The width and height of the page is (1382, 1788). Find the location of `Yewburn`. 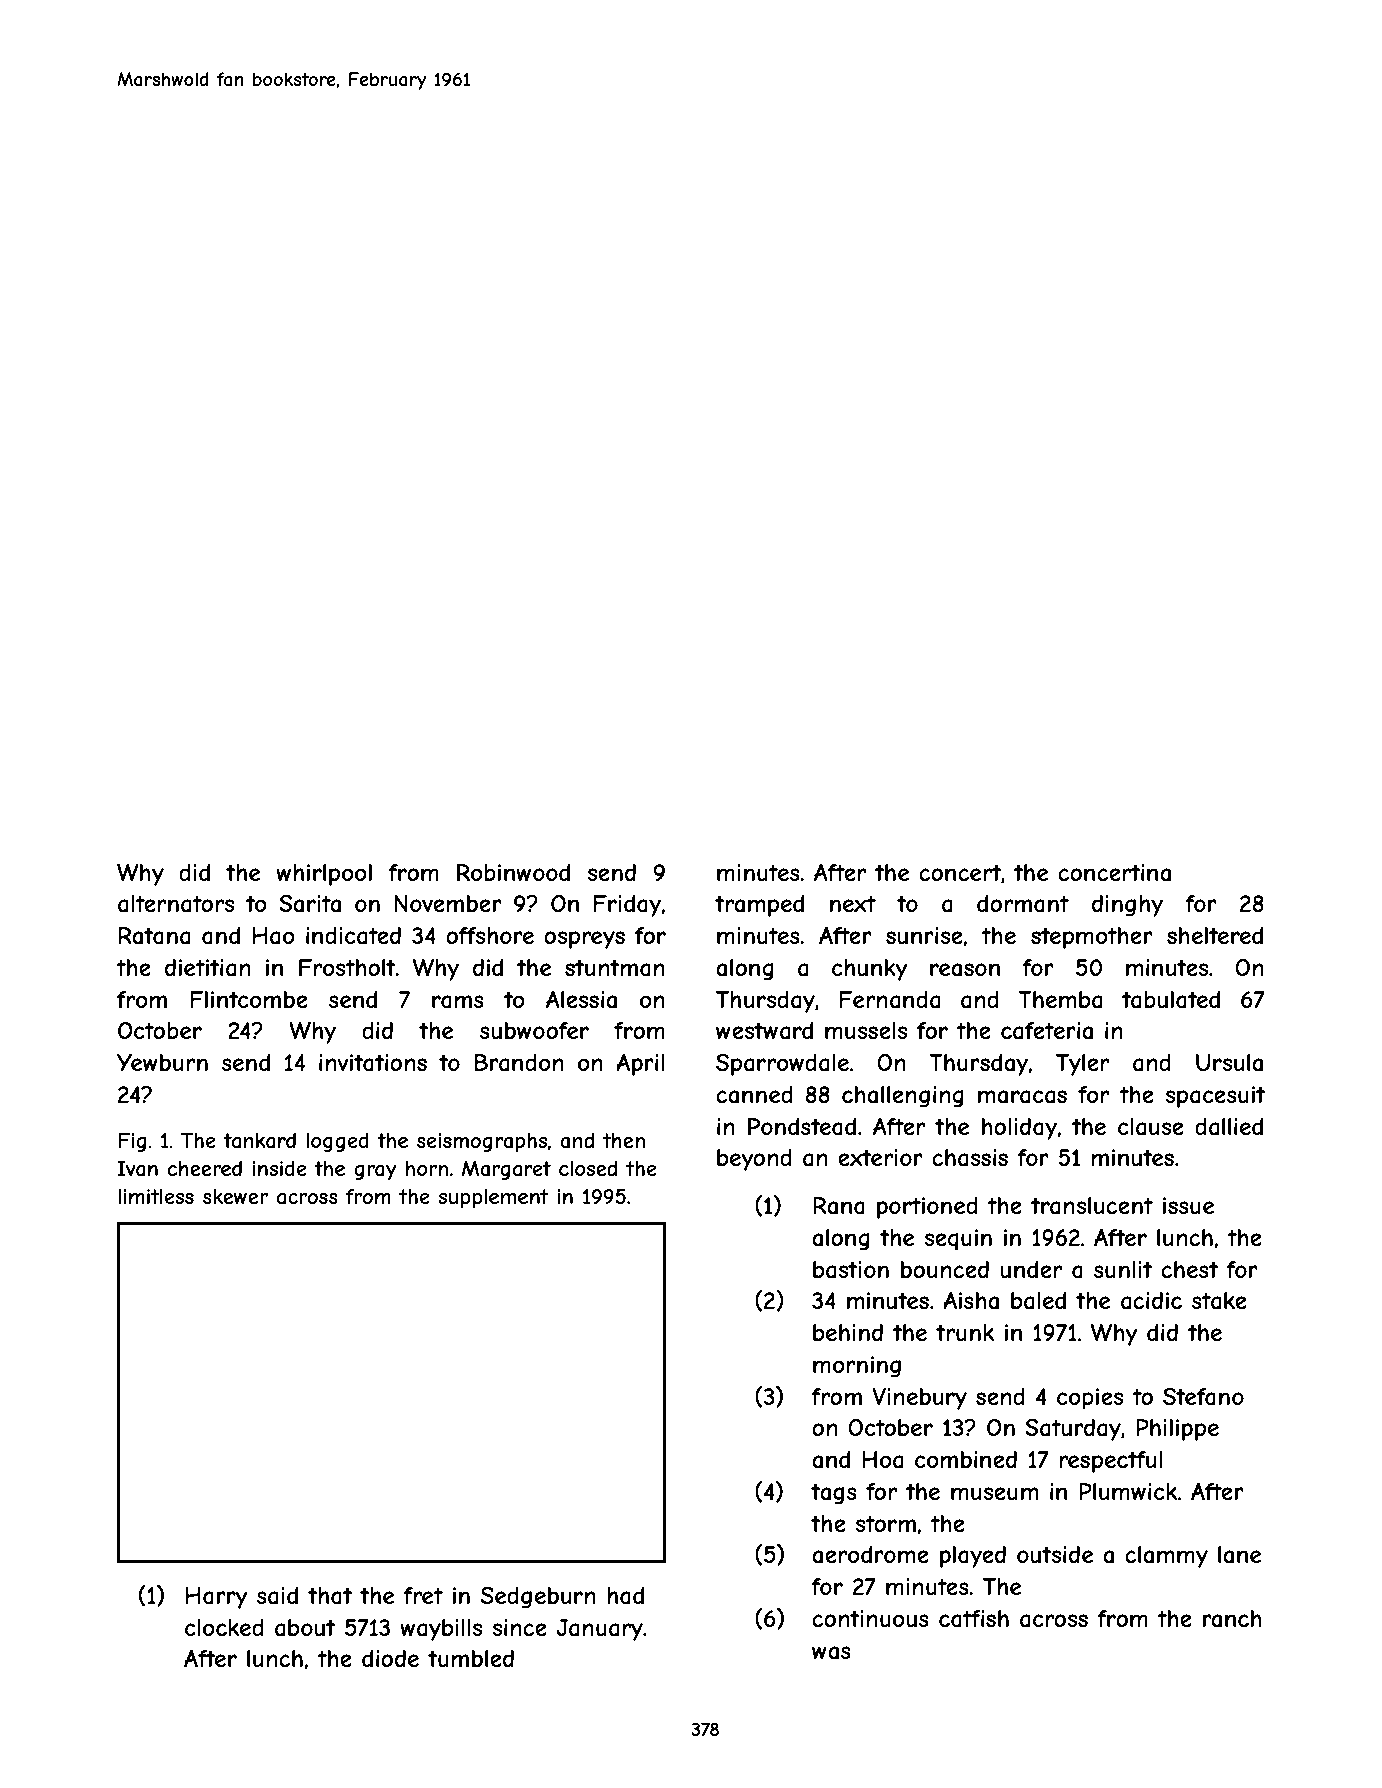

Yewburn is located at coordinates (162, 1062).
